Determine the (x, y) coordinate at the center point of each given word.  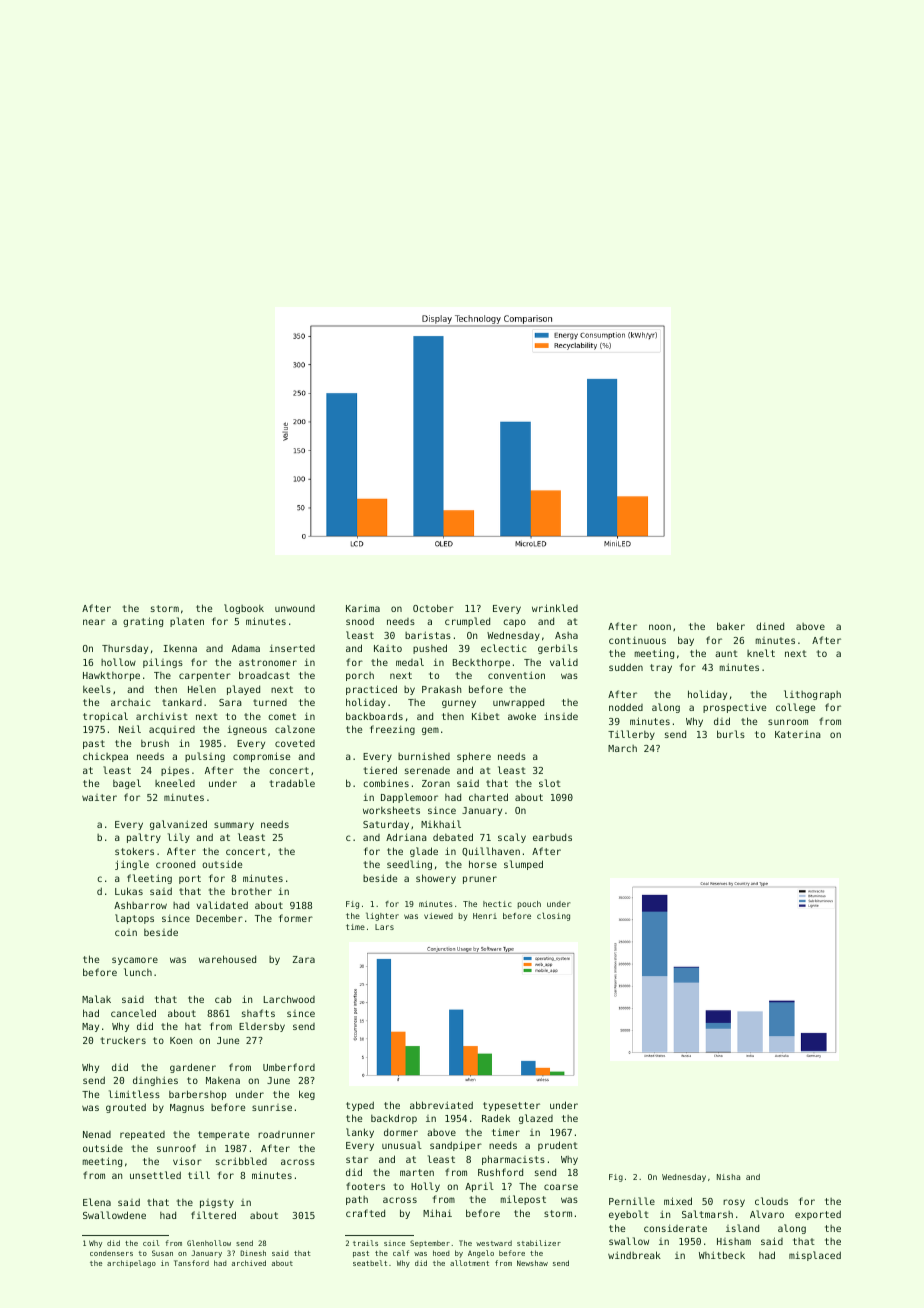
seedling (409, 865)
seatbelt (370, 1263)
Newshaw (532, 1263)
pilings (163, 663)
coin (126, 932)
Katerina (798, 734)
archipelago (131, 1264)
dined (770, 626)
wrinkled (555, 608)
